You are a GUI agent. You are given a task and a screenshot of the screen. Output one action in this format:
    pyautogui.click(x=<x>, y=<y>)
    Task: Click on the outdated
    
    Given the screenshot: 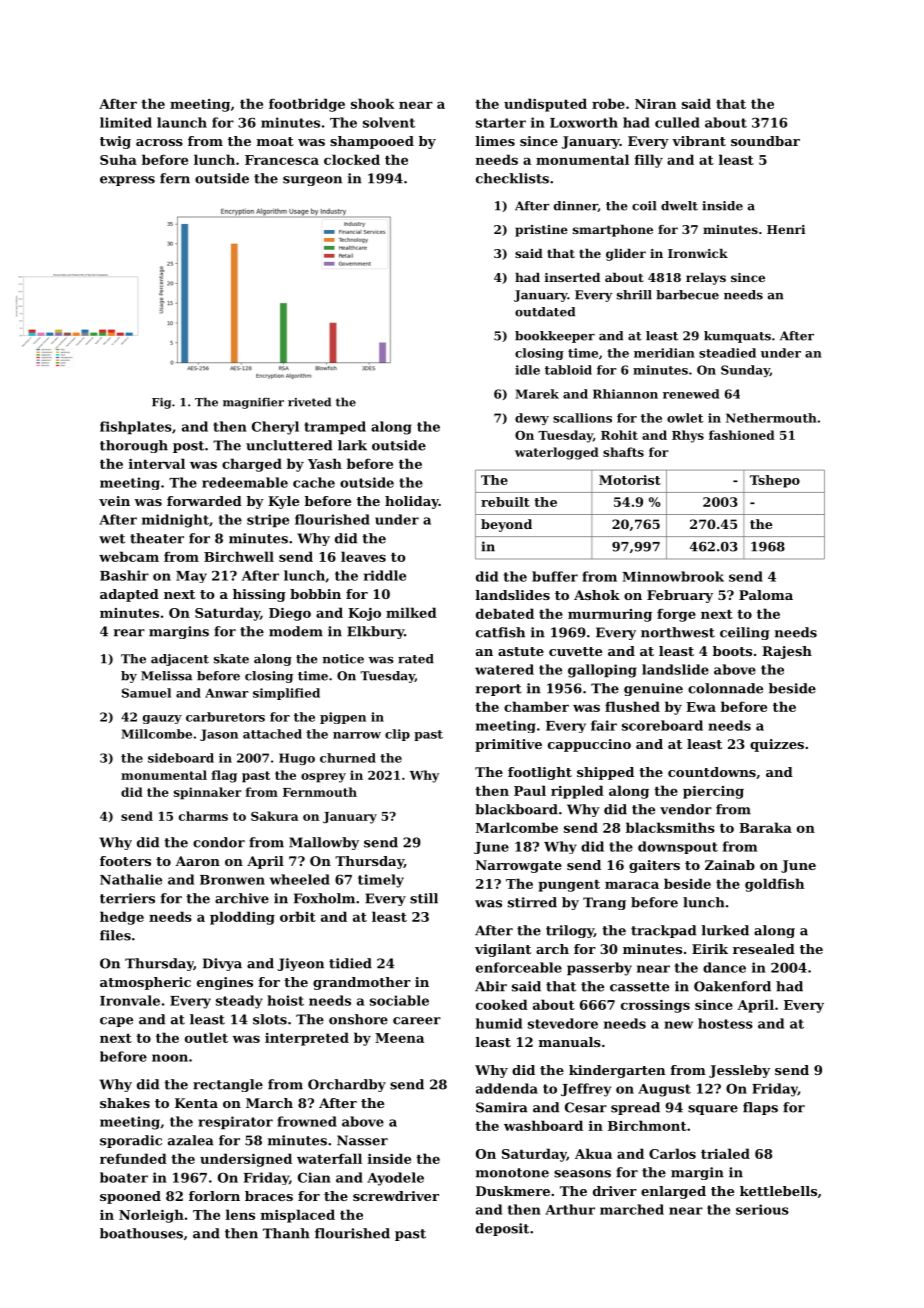 What is the action you would take?
    pyautogui.click(x=545, y=312)
